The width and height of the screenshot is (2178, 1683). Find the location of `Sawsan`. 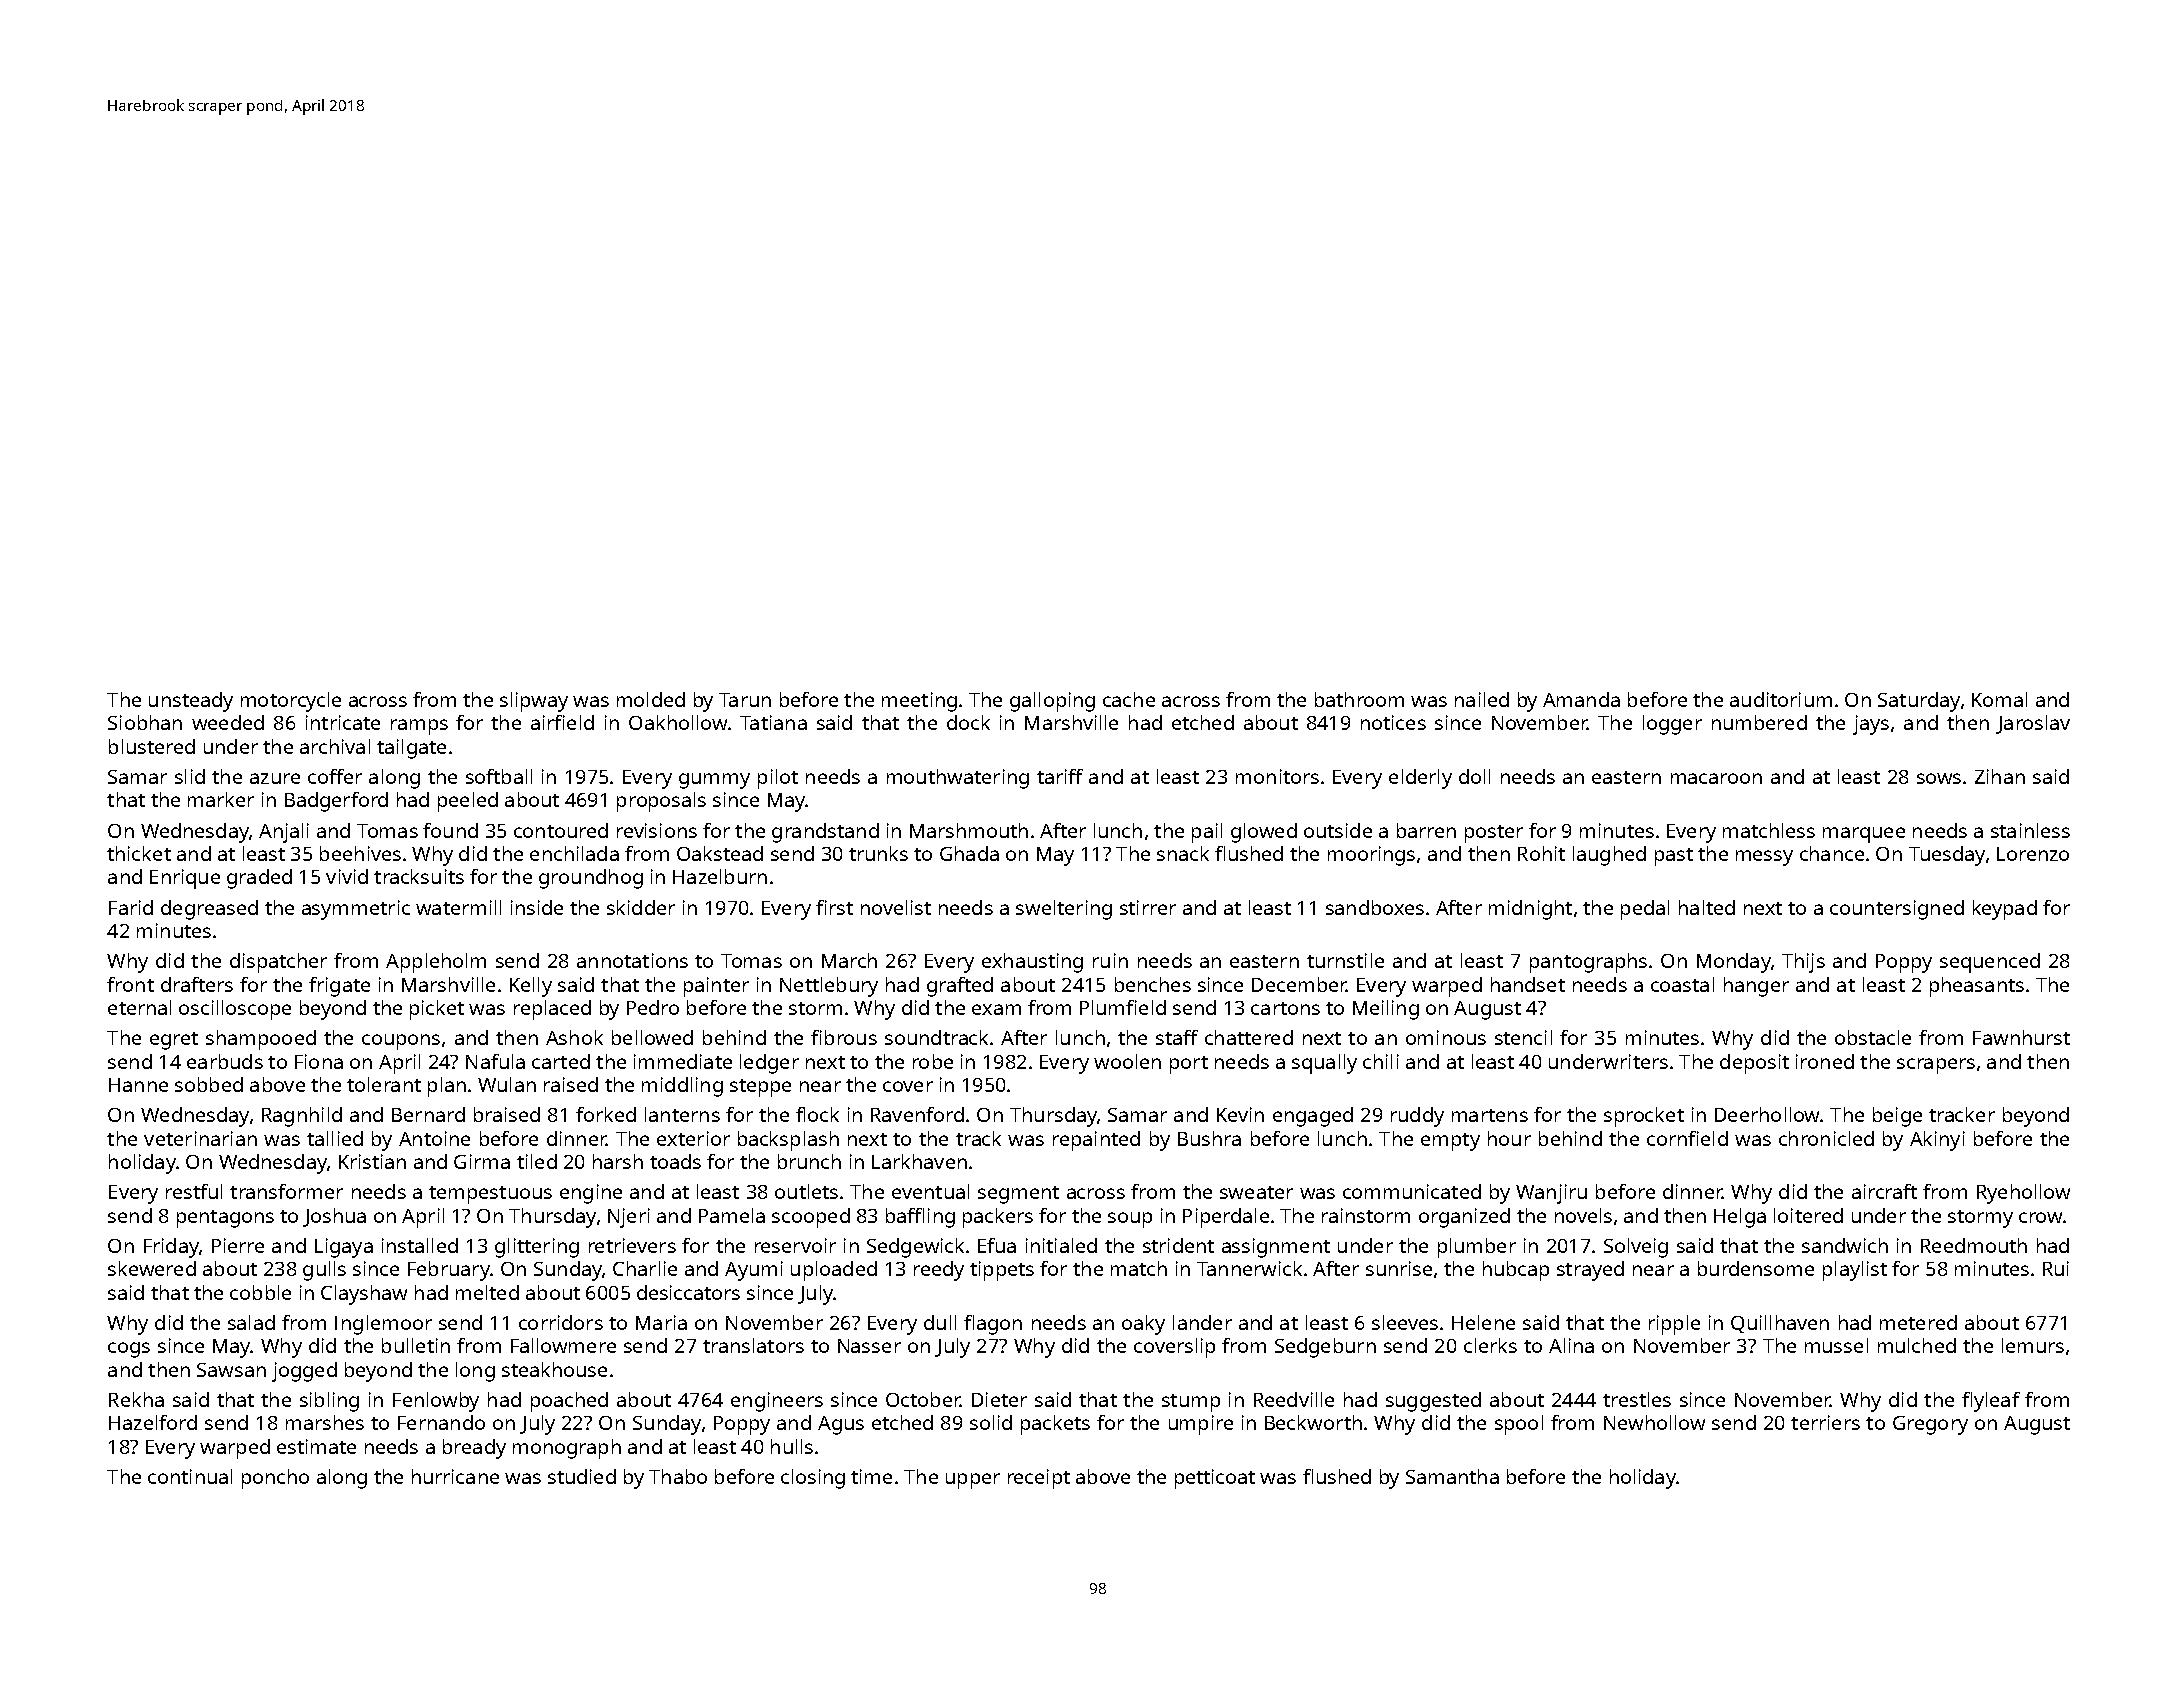

Sawsan is located at coordinates (231, 1370).
